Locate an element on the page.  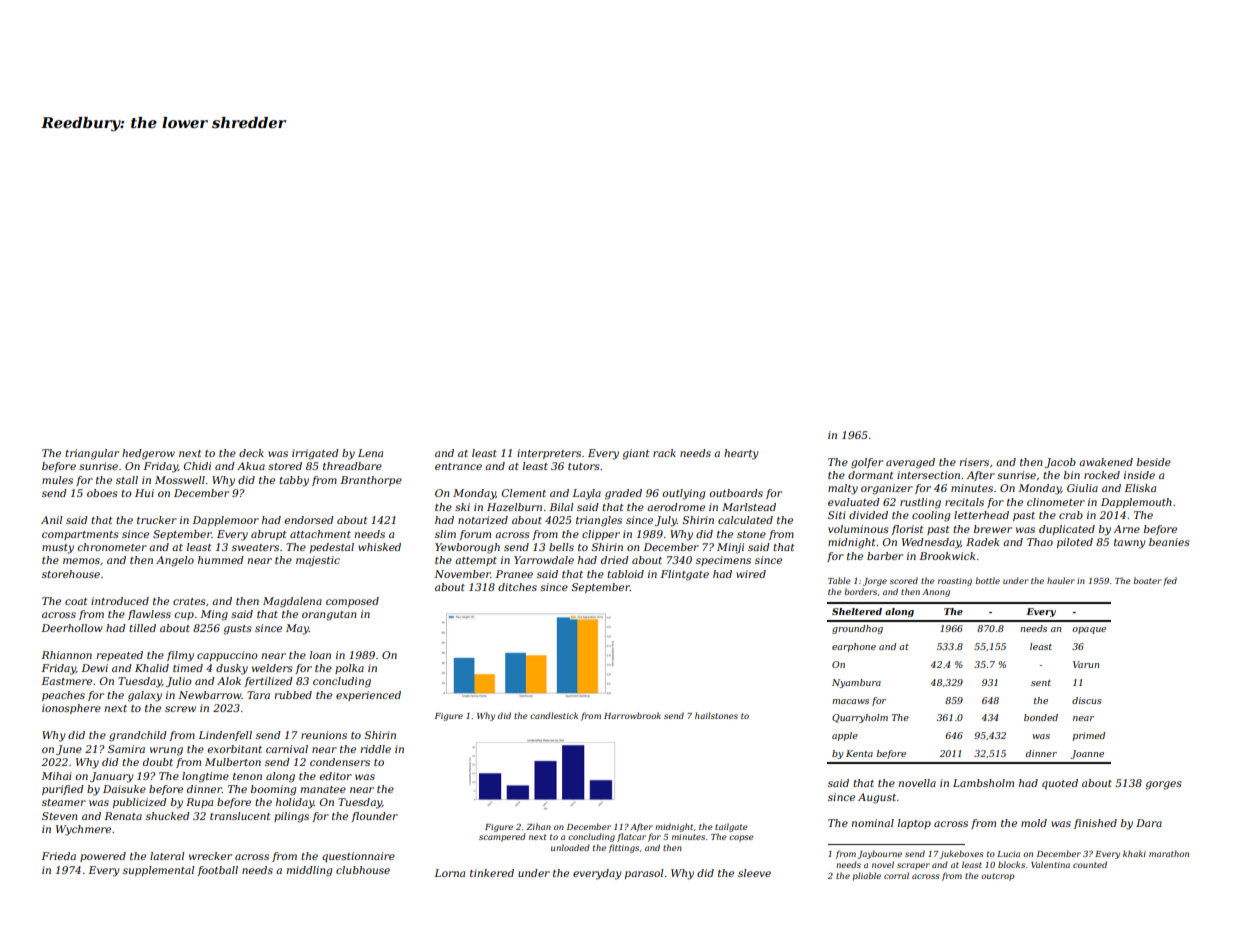
roasting is located at coordinates (955, 582).
